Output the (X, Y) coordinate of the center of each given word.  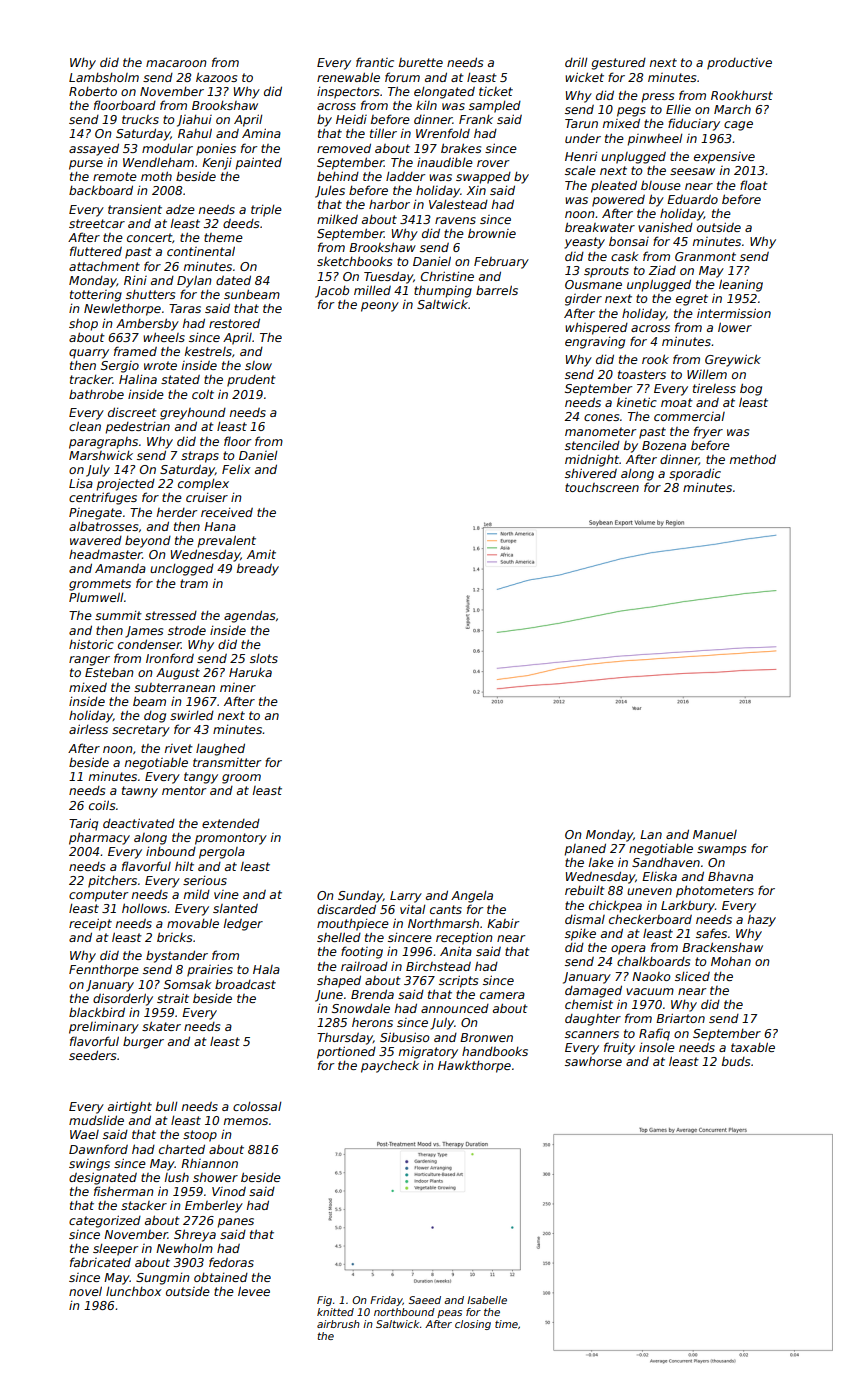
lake (601, 862)
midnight (592, 461)
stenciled (592, 445)
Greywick (733, 360)
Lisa (81, 483)
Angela (472, 897)
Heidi (351, 119)
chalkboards (653, 961)
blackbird (97, 1012)
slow (258, 365)
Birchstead (438, 966)
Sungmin (162, 1279)
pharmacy (99, 838)
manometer (600, 431)
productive (739, 64)
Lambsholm (104, 77)
